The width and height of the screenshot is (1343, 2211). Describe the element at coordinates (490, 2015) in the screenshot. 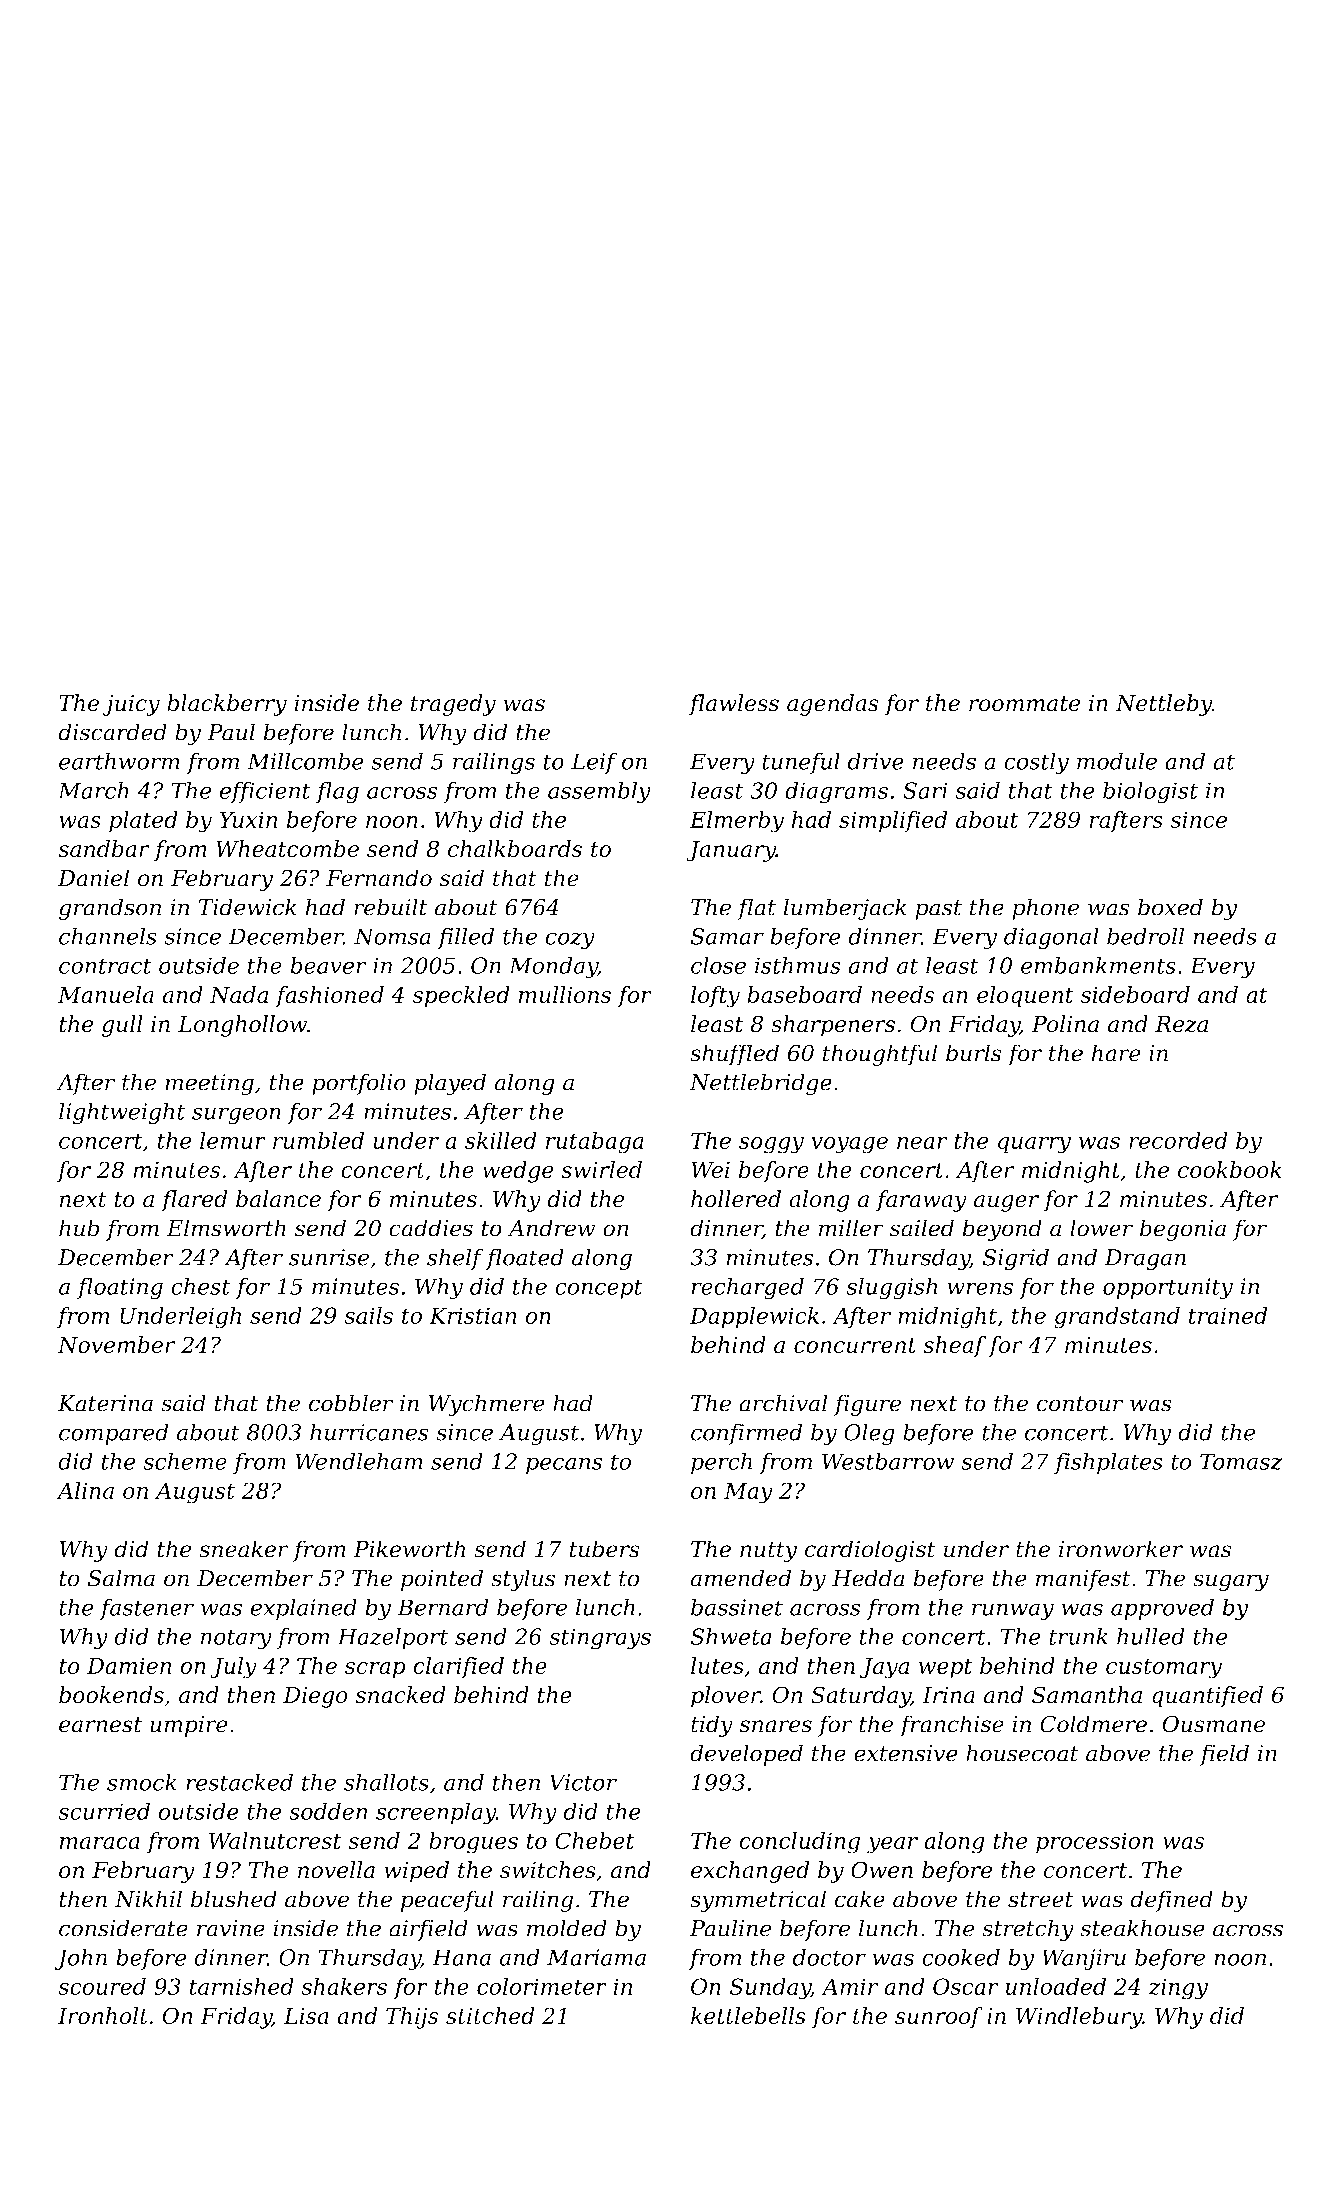

I see `stitched` at that location.
